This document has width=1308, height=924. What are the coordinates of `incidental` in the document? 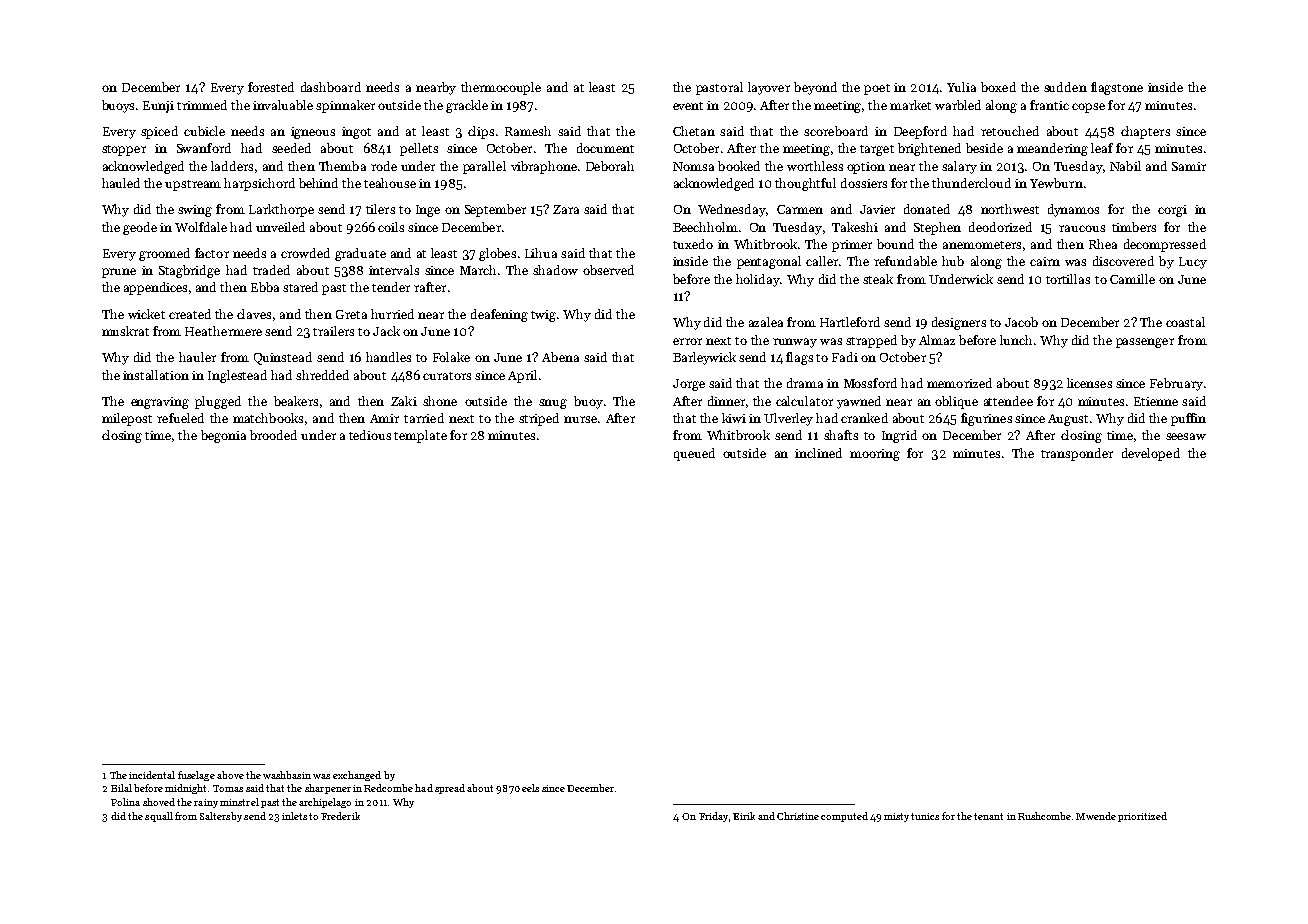 It's located at (152, 775).
